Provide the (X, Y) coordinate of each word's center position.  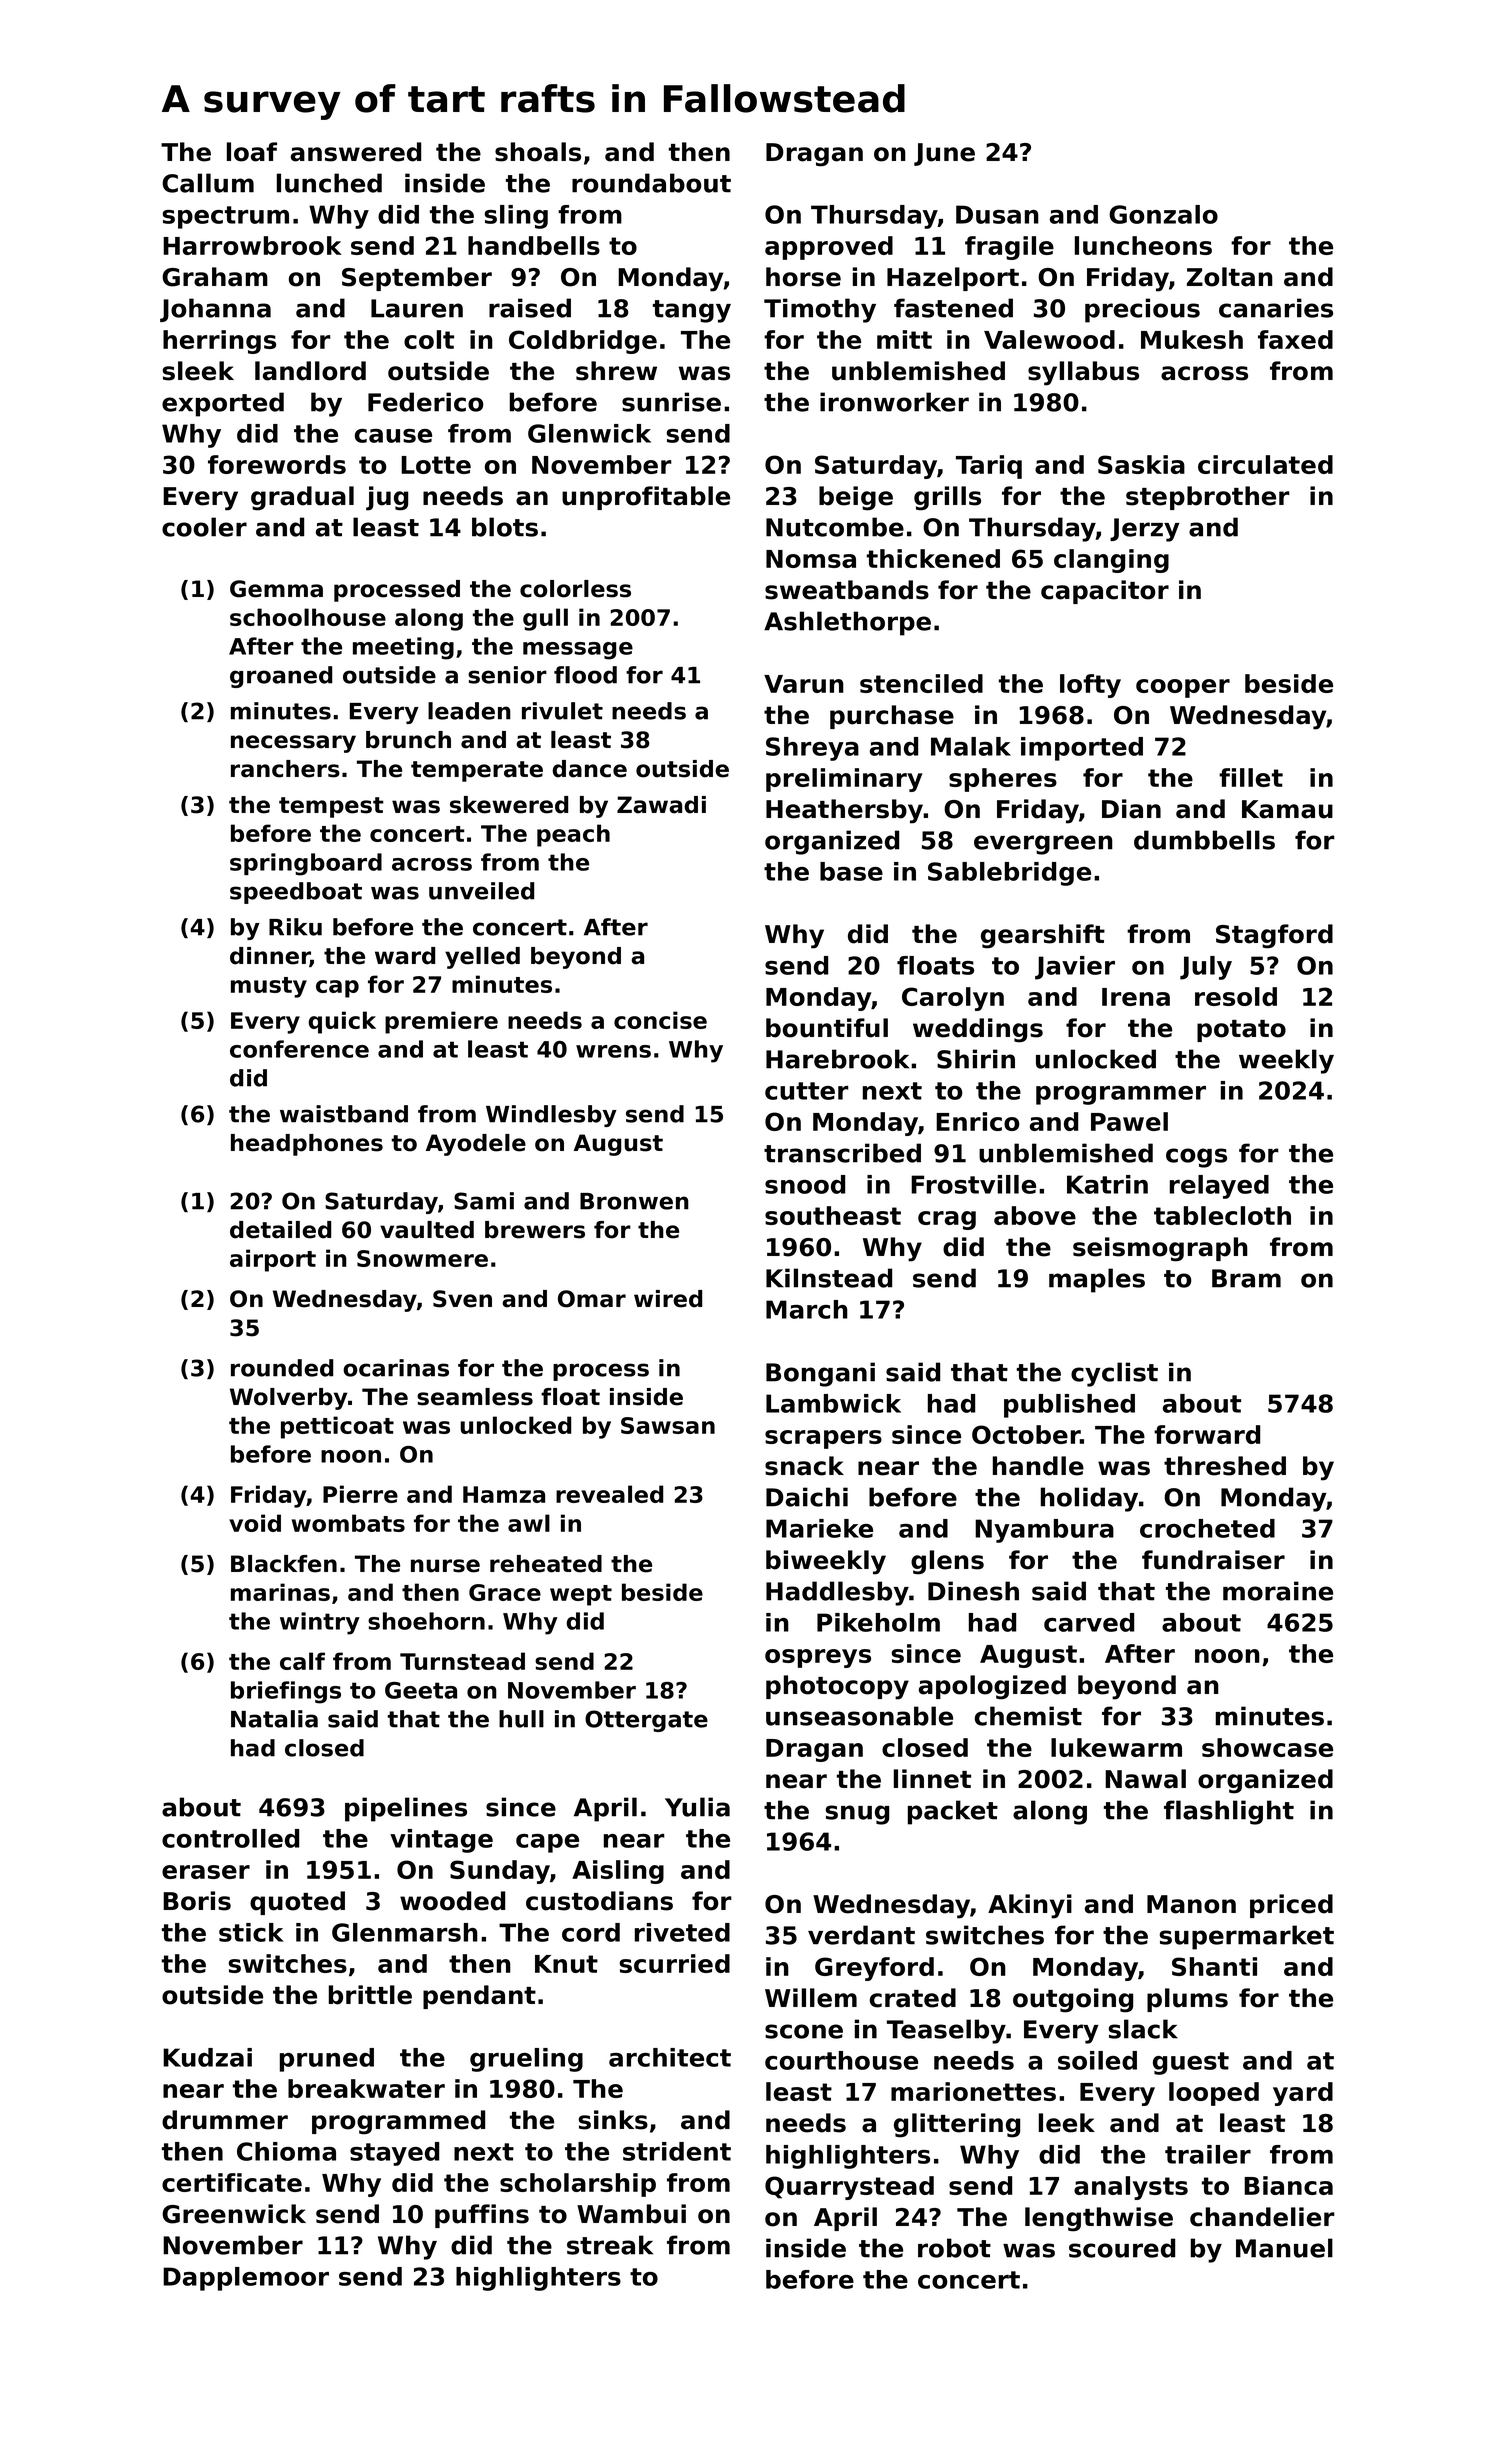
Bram (1246, 1278)
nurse (445, 1566)
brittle (370, 1995)
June (944, 154)
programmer (1121, 1095)
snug (857, 1815)
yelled (482, 958)
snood (805, 1184)
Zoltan (1230, 277)
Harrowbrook (252, 245)
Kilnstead (829, 1278)
